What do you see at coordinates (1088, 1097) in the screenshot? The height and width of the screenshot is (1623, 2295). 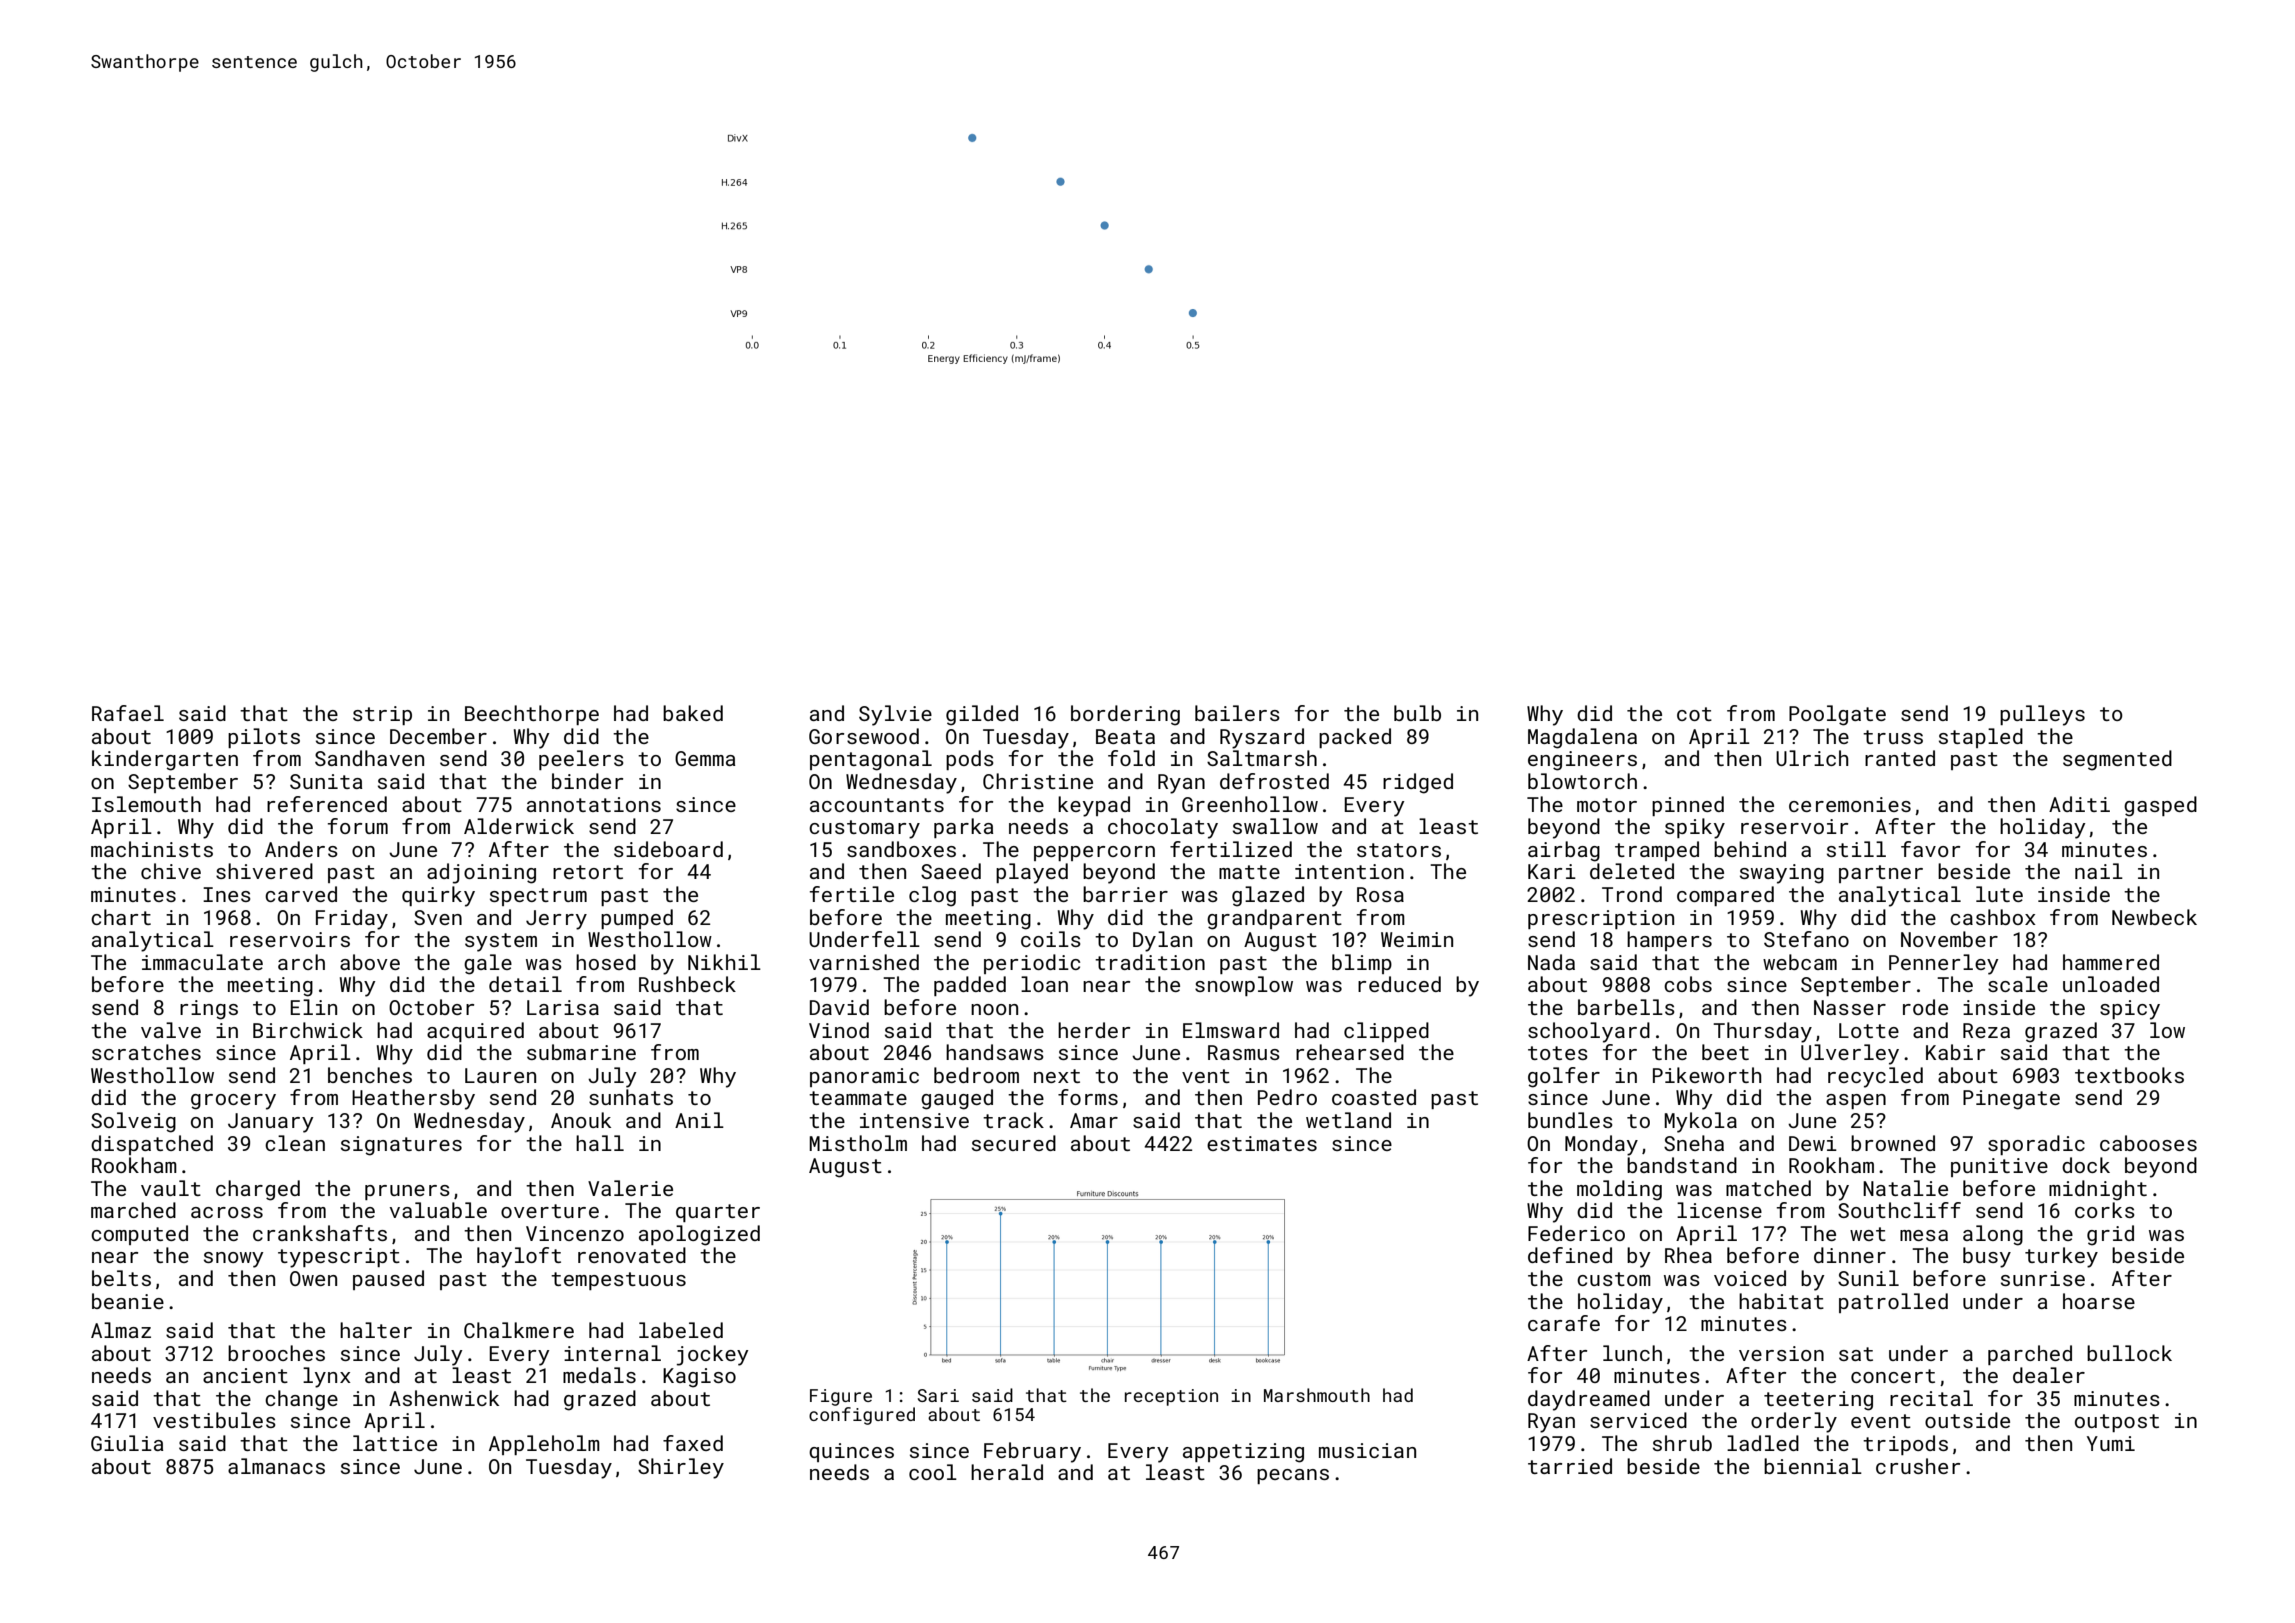 I see `forms` at bounding box center [1088, 1097].
